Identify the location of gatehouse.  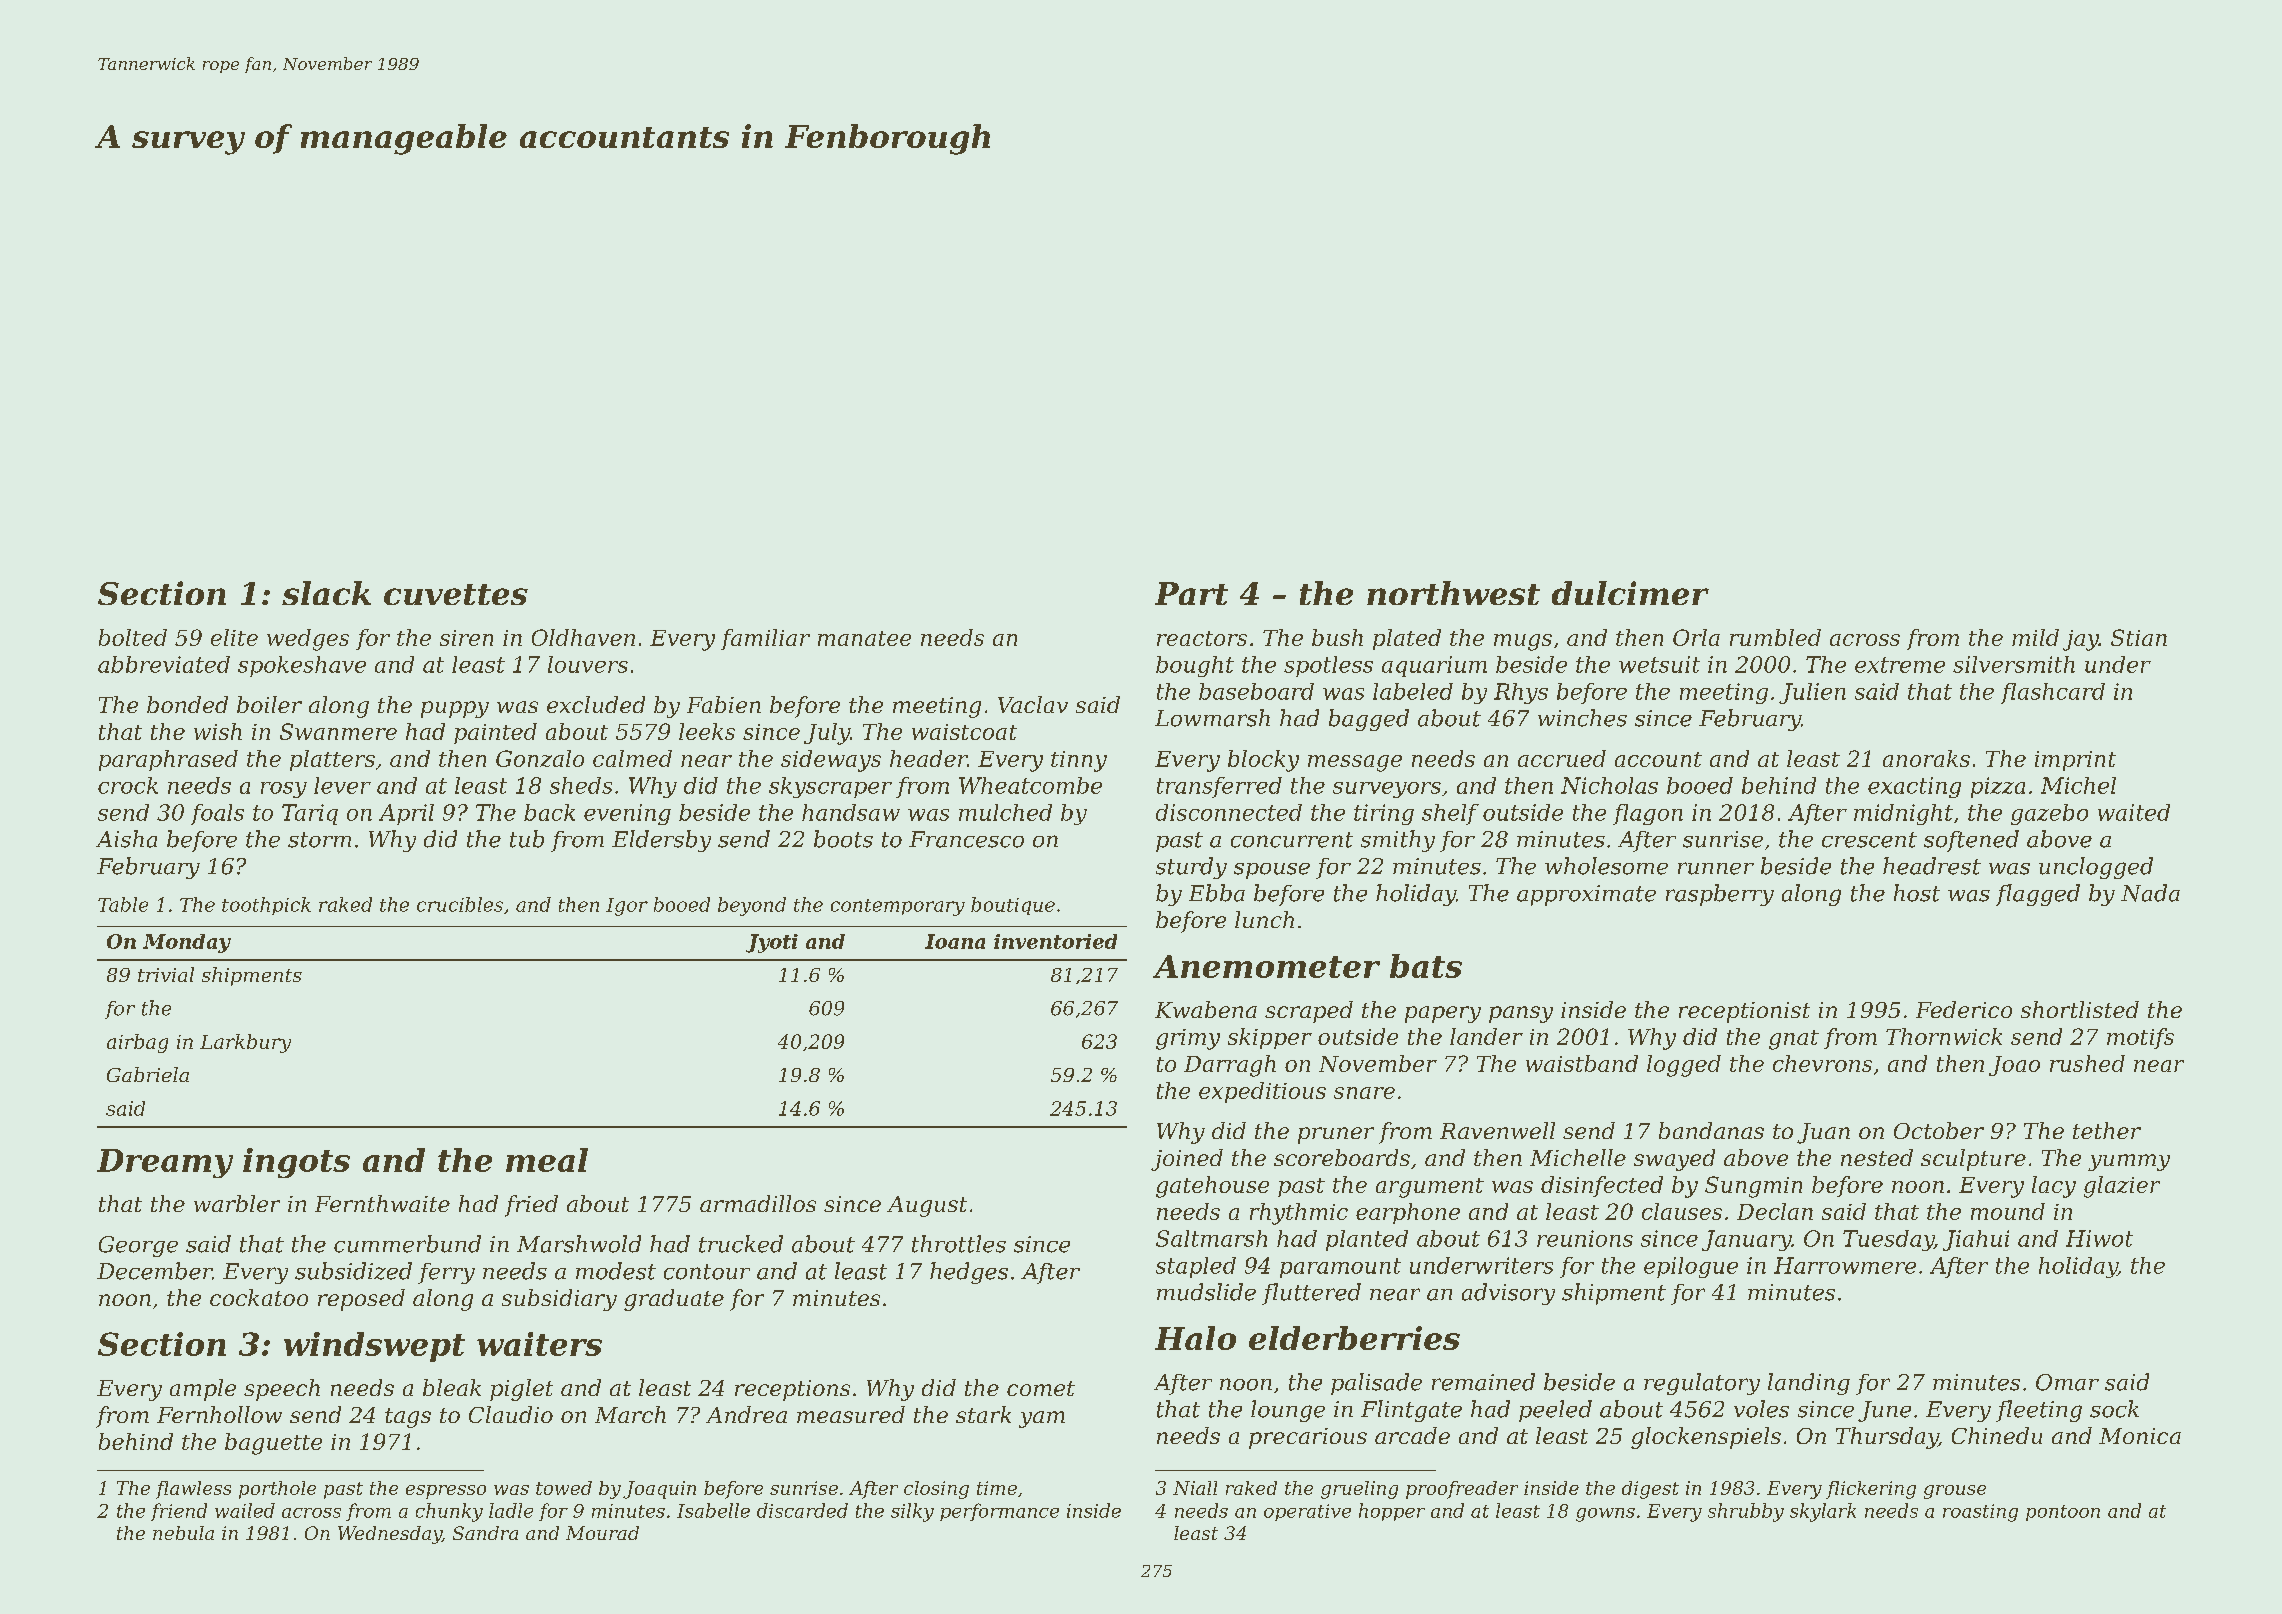
(1212, 1187).
